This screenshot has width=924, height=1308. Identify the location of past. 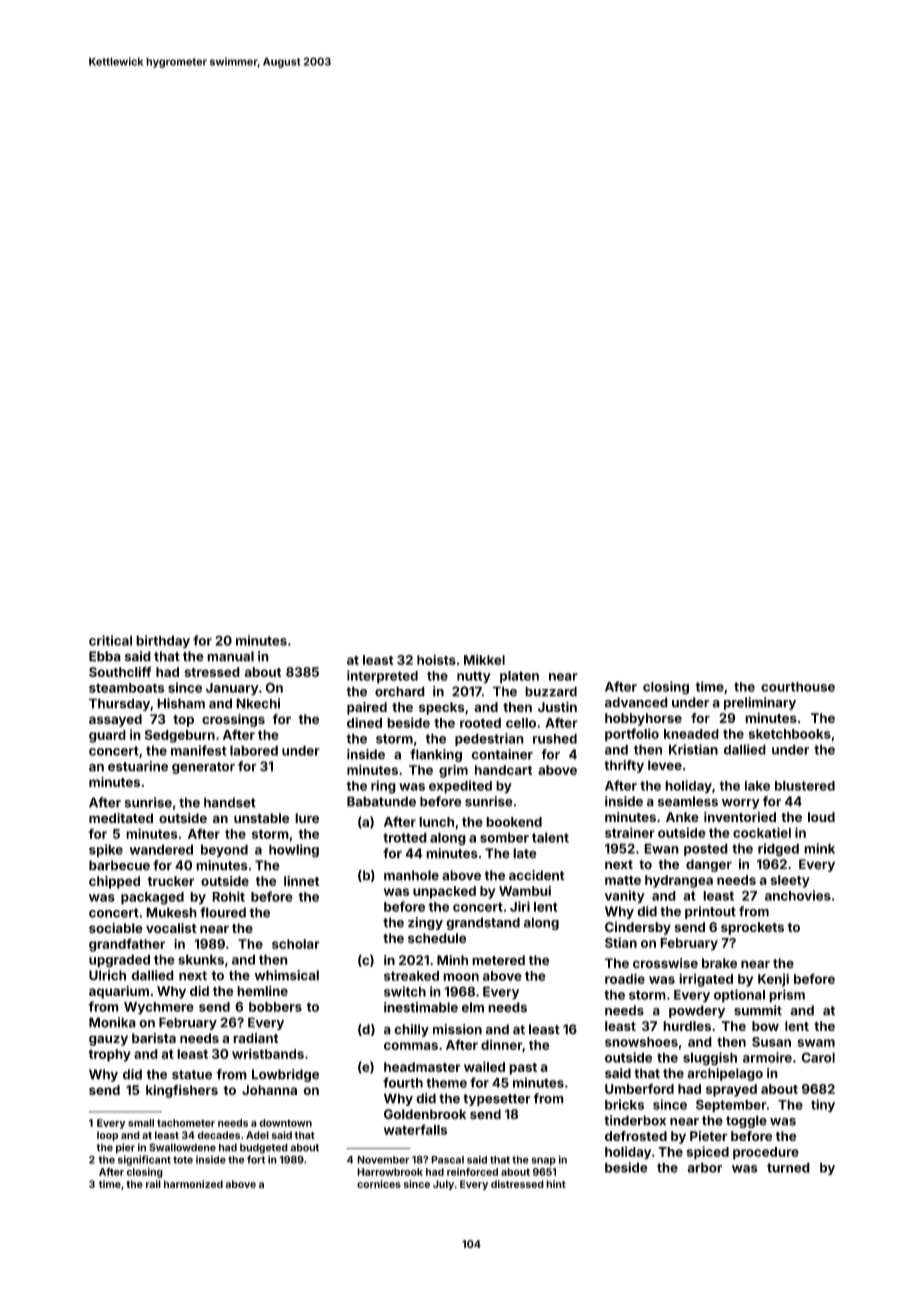
(523, 1069).
